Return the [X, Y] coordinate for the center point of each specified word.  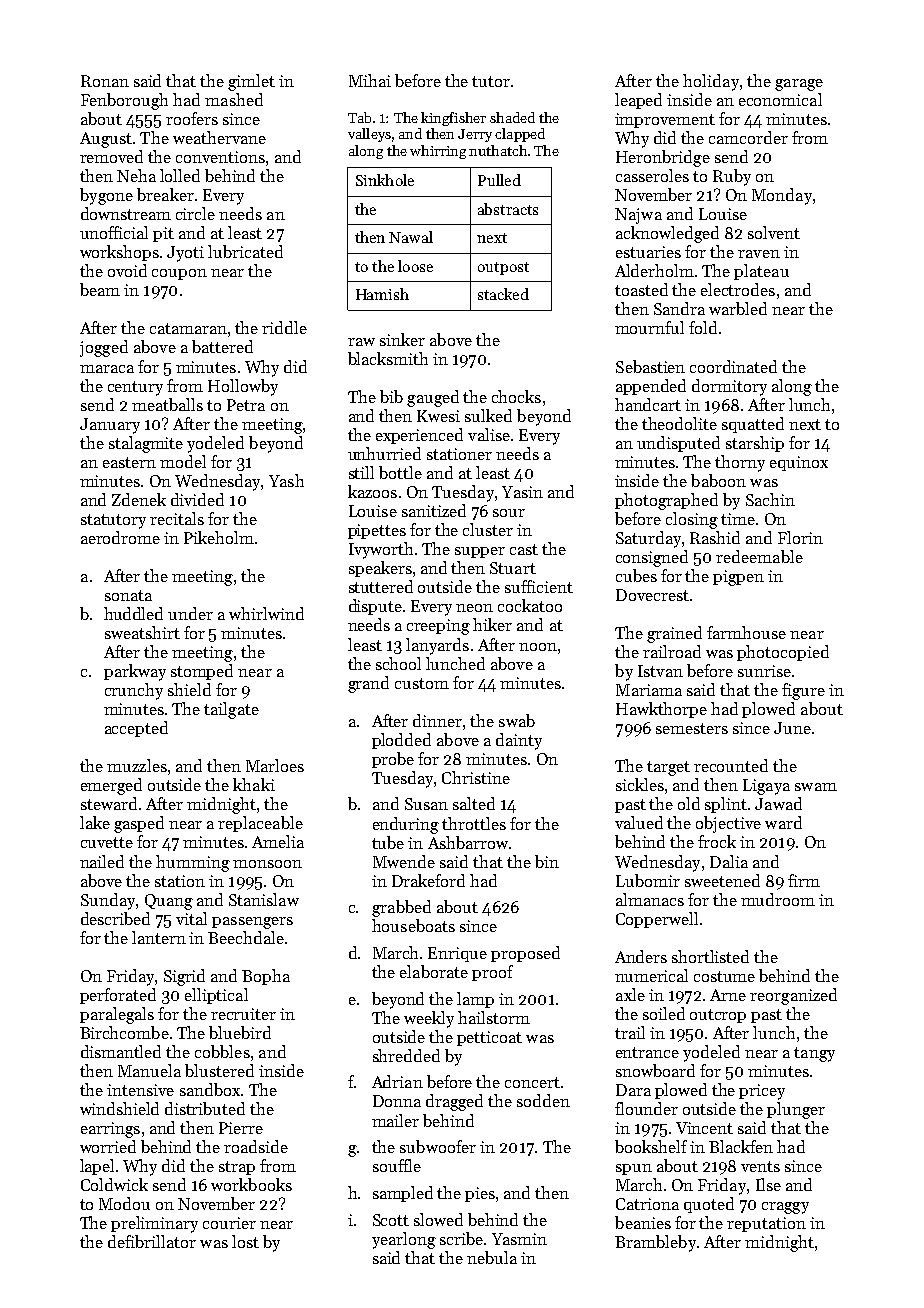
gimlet [251, 82]
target [668, 768]
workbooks [251, 1184]
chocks [516, 396]
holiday [711, 82]
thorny [740, 463]
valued [639, 822]
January [110, 426]
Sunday [108, 901]
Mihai [370, 80]
